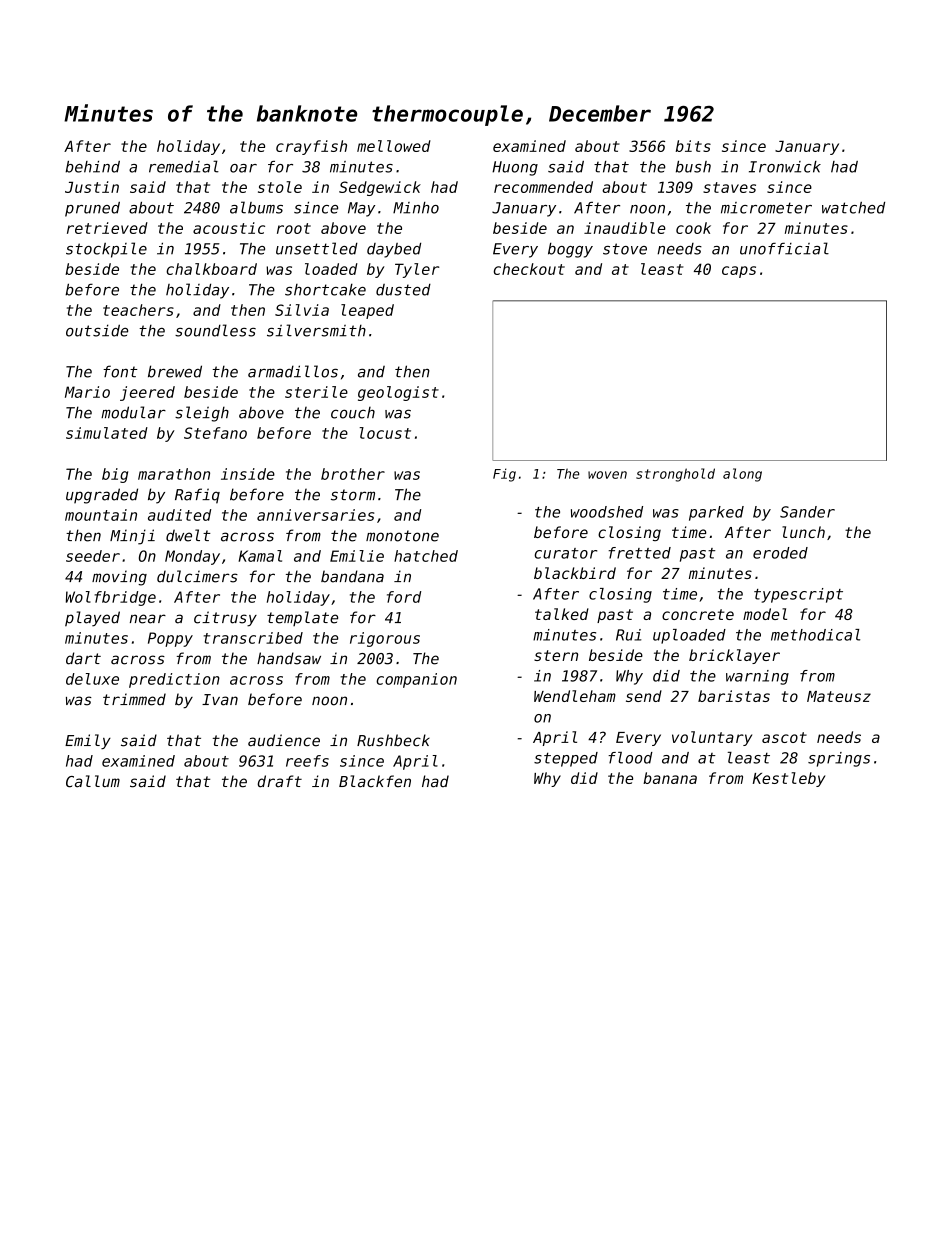 Image resolution: width=952 pixels, height=1233 pixels. What do you see at coordinates (367, 311) in the document?
I see `leaped` at bounding box center [367, 311].
